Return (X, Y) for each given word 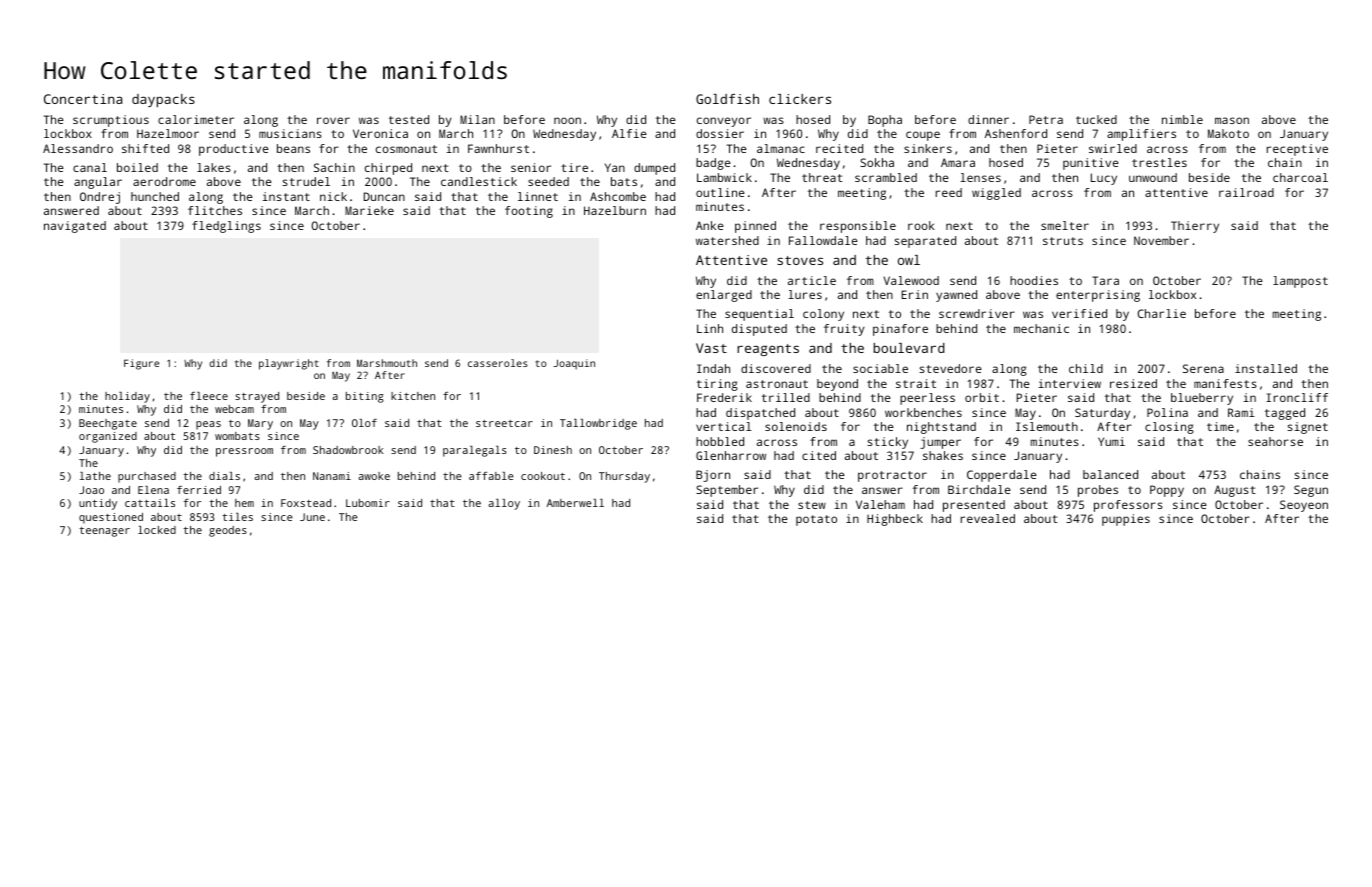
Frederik (724, 397)
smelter (1065, 225)
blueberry (1202, 399)
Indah (713, 368)
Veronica (380, 133)
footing (529, 212)
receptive (1297, 150)
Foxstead (306, 503)
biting (365, 397)
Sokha (877, 162)
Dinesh (553, 450)
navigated (75, 227)
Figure (141, 364)
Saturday (1102, 414)
